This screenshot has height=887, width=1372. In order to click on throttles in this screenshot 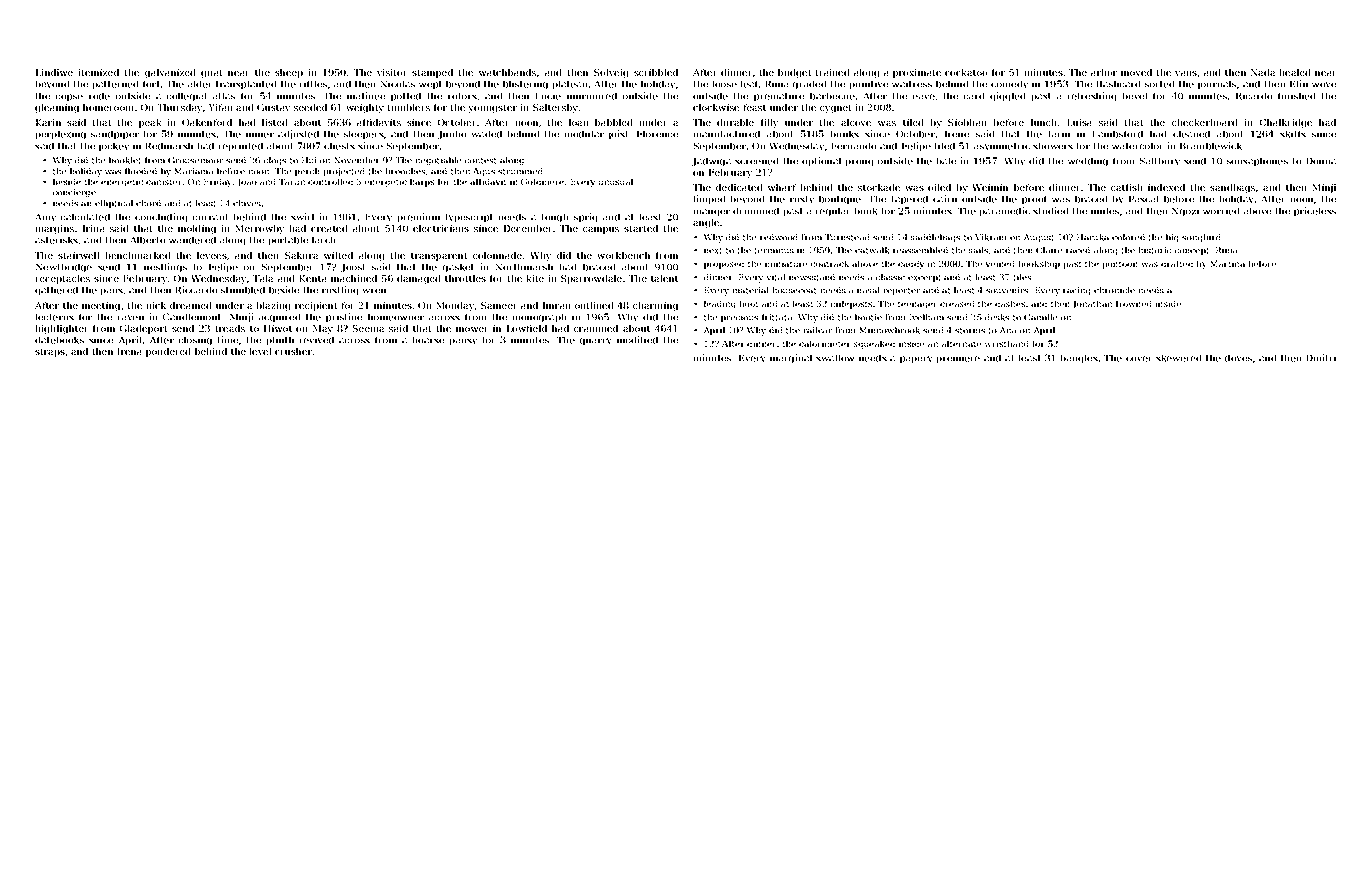, I will do `click(465, 278)`.
